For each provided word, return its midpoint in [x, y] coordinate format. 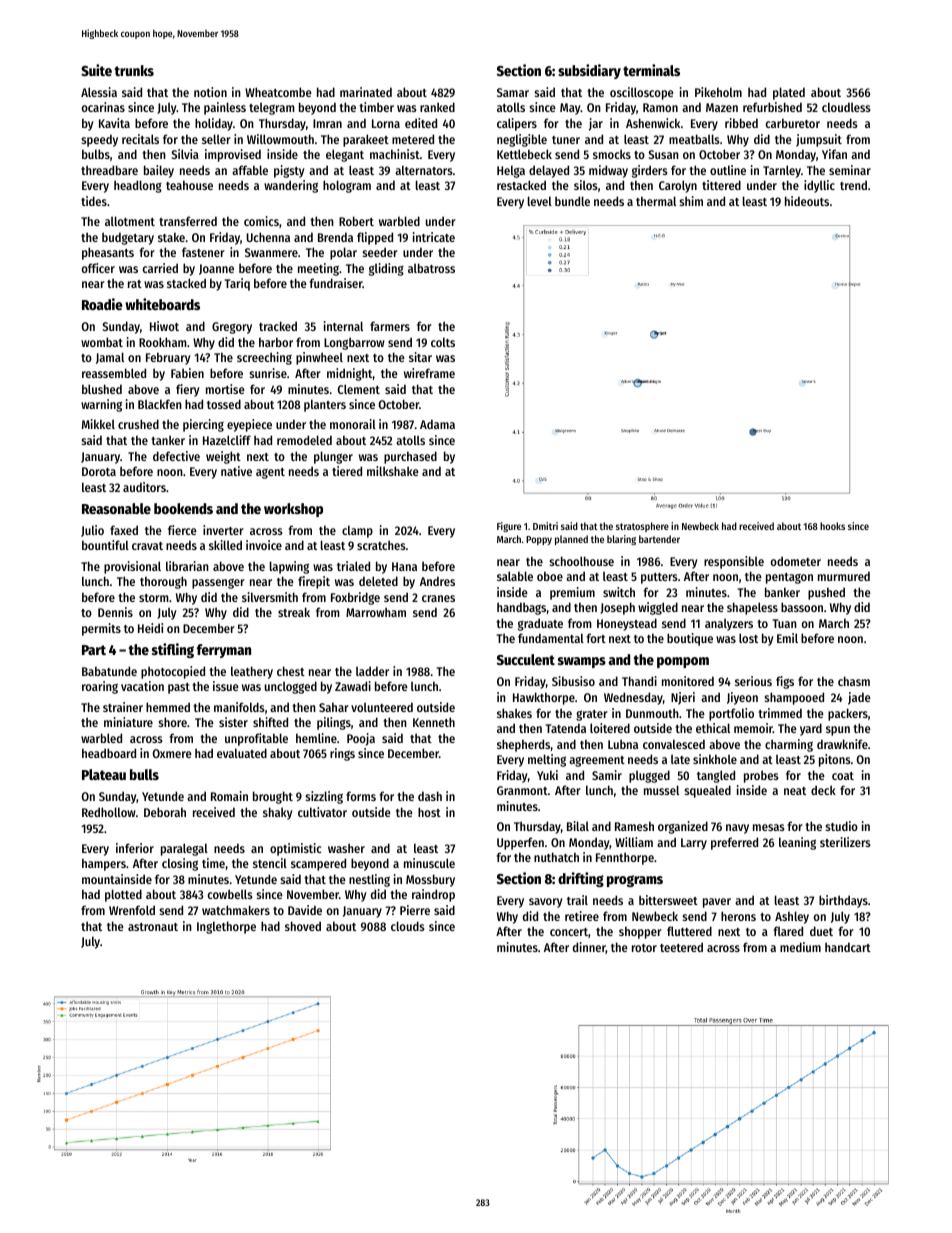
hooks [832, 526]
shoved [303, 926]
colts [443, 342]
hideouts [807, 201]
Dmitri [545, 526]
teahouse [189, 185]
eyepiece [249, 425]
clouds [408, 926]
